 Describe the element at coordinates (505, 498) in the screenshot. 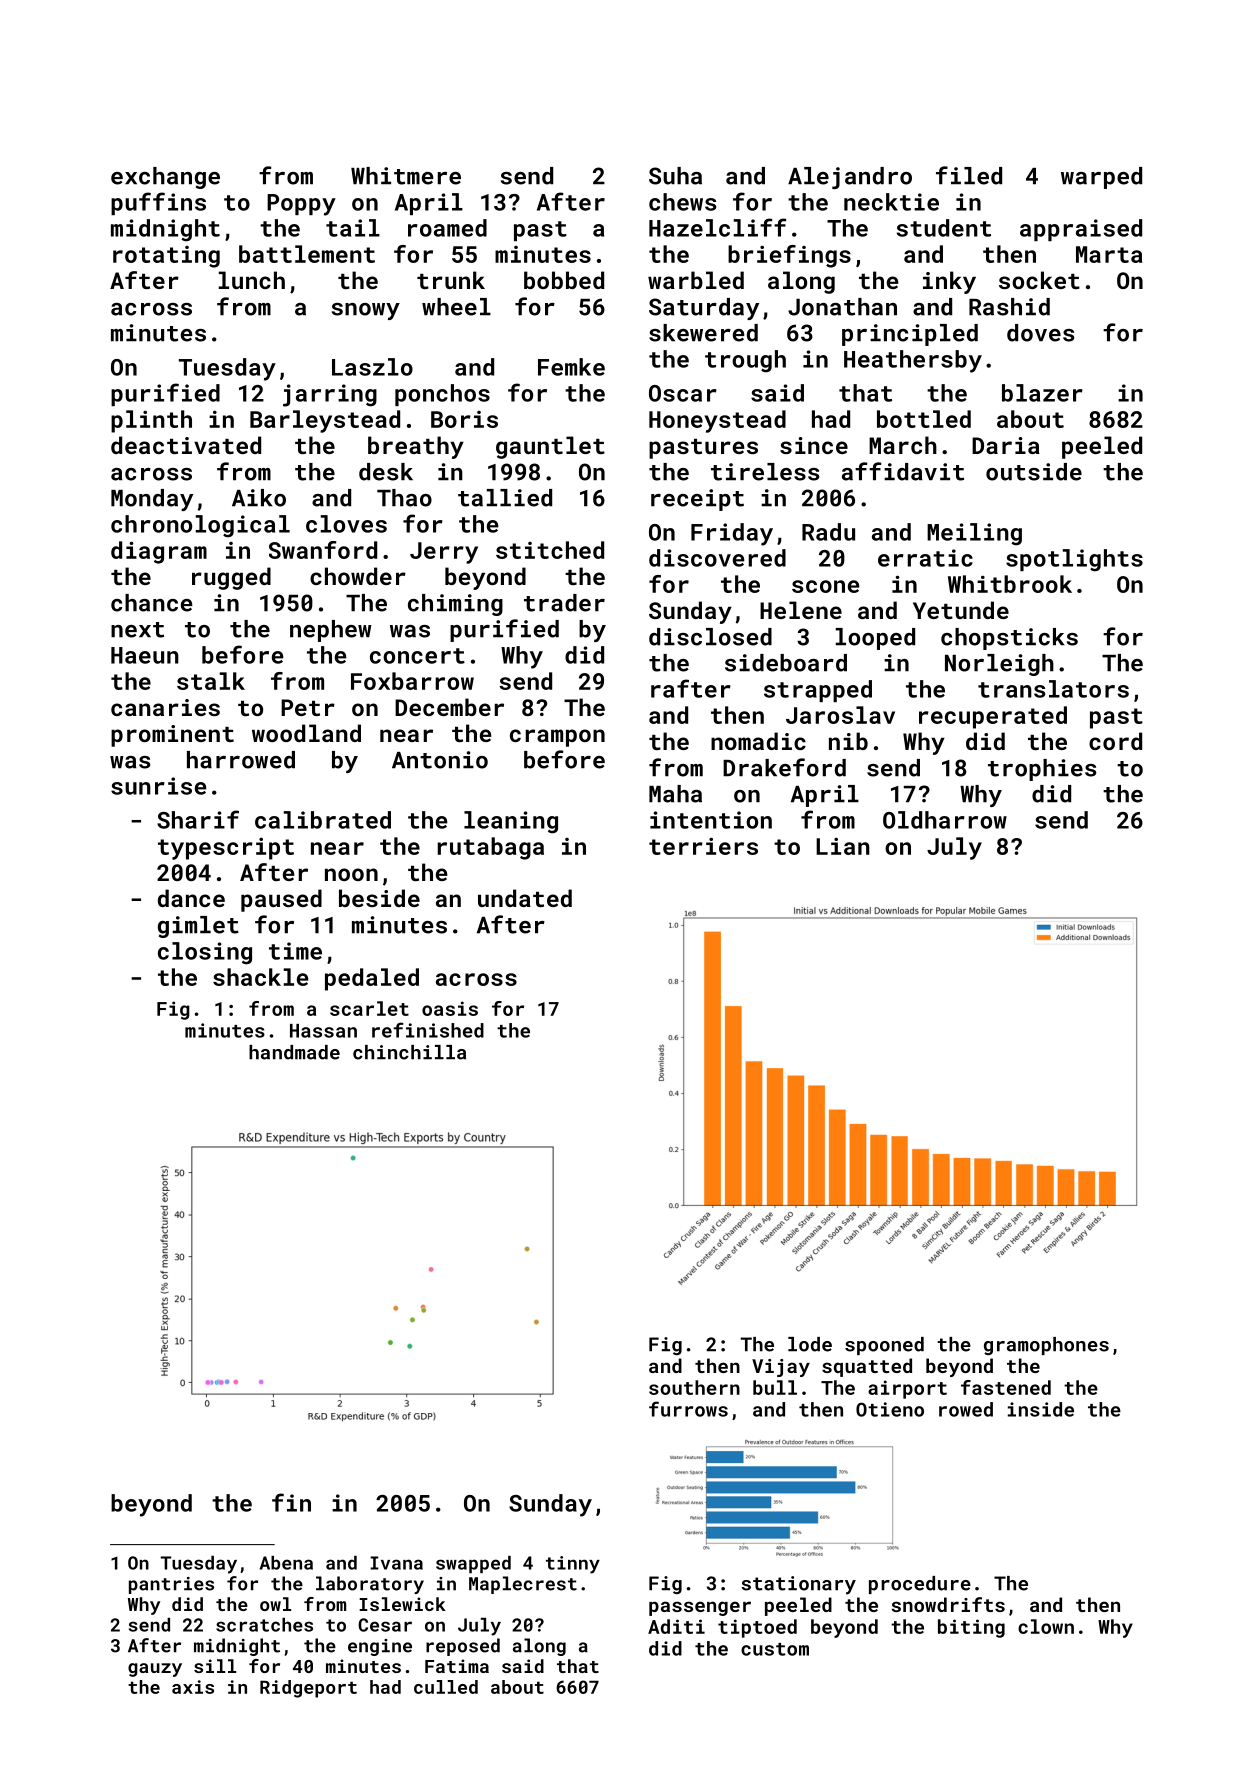

I see `tallied` at that location.
